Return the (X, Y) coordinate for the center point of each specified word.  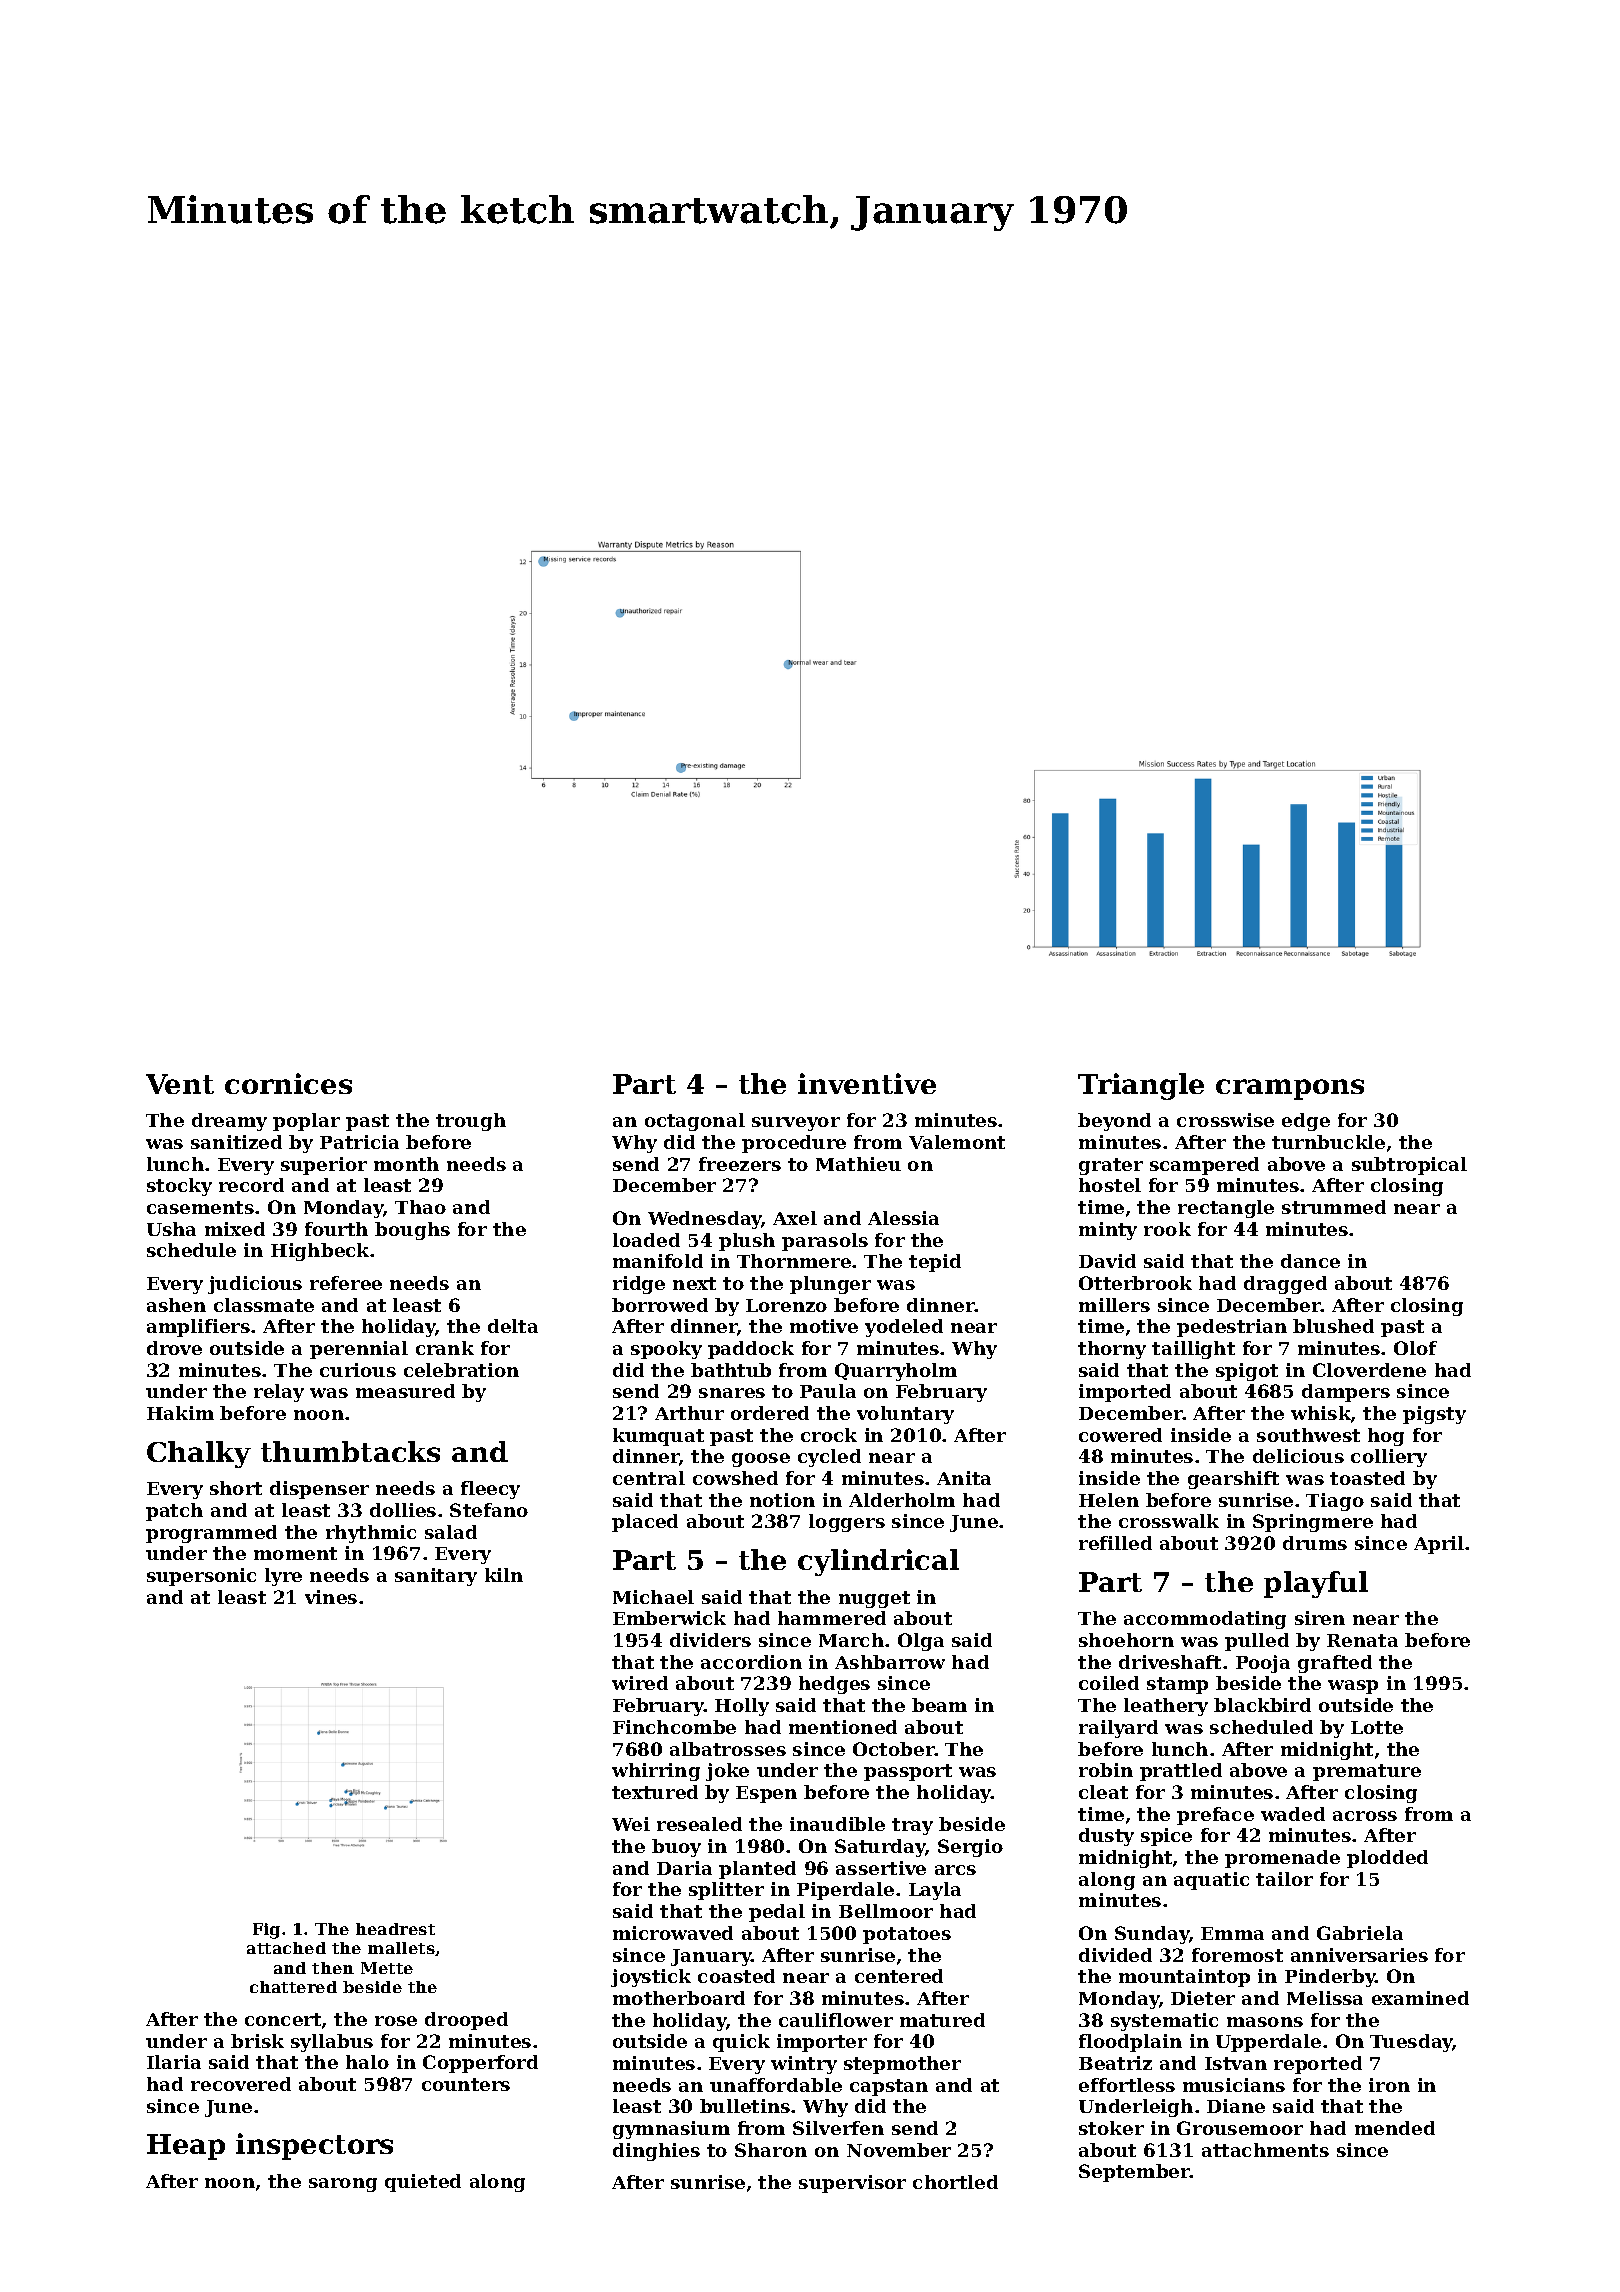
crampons (1290, 1089)
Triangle (1141, 1086)
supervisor (852, 2184)
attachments (1265, 2150)
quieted (423, 2183)
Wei (631, 1824)
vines (331, 1597)
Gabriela (1360, 1933)
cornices (288, 1083)
